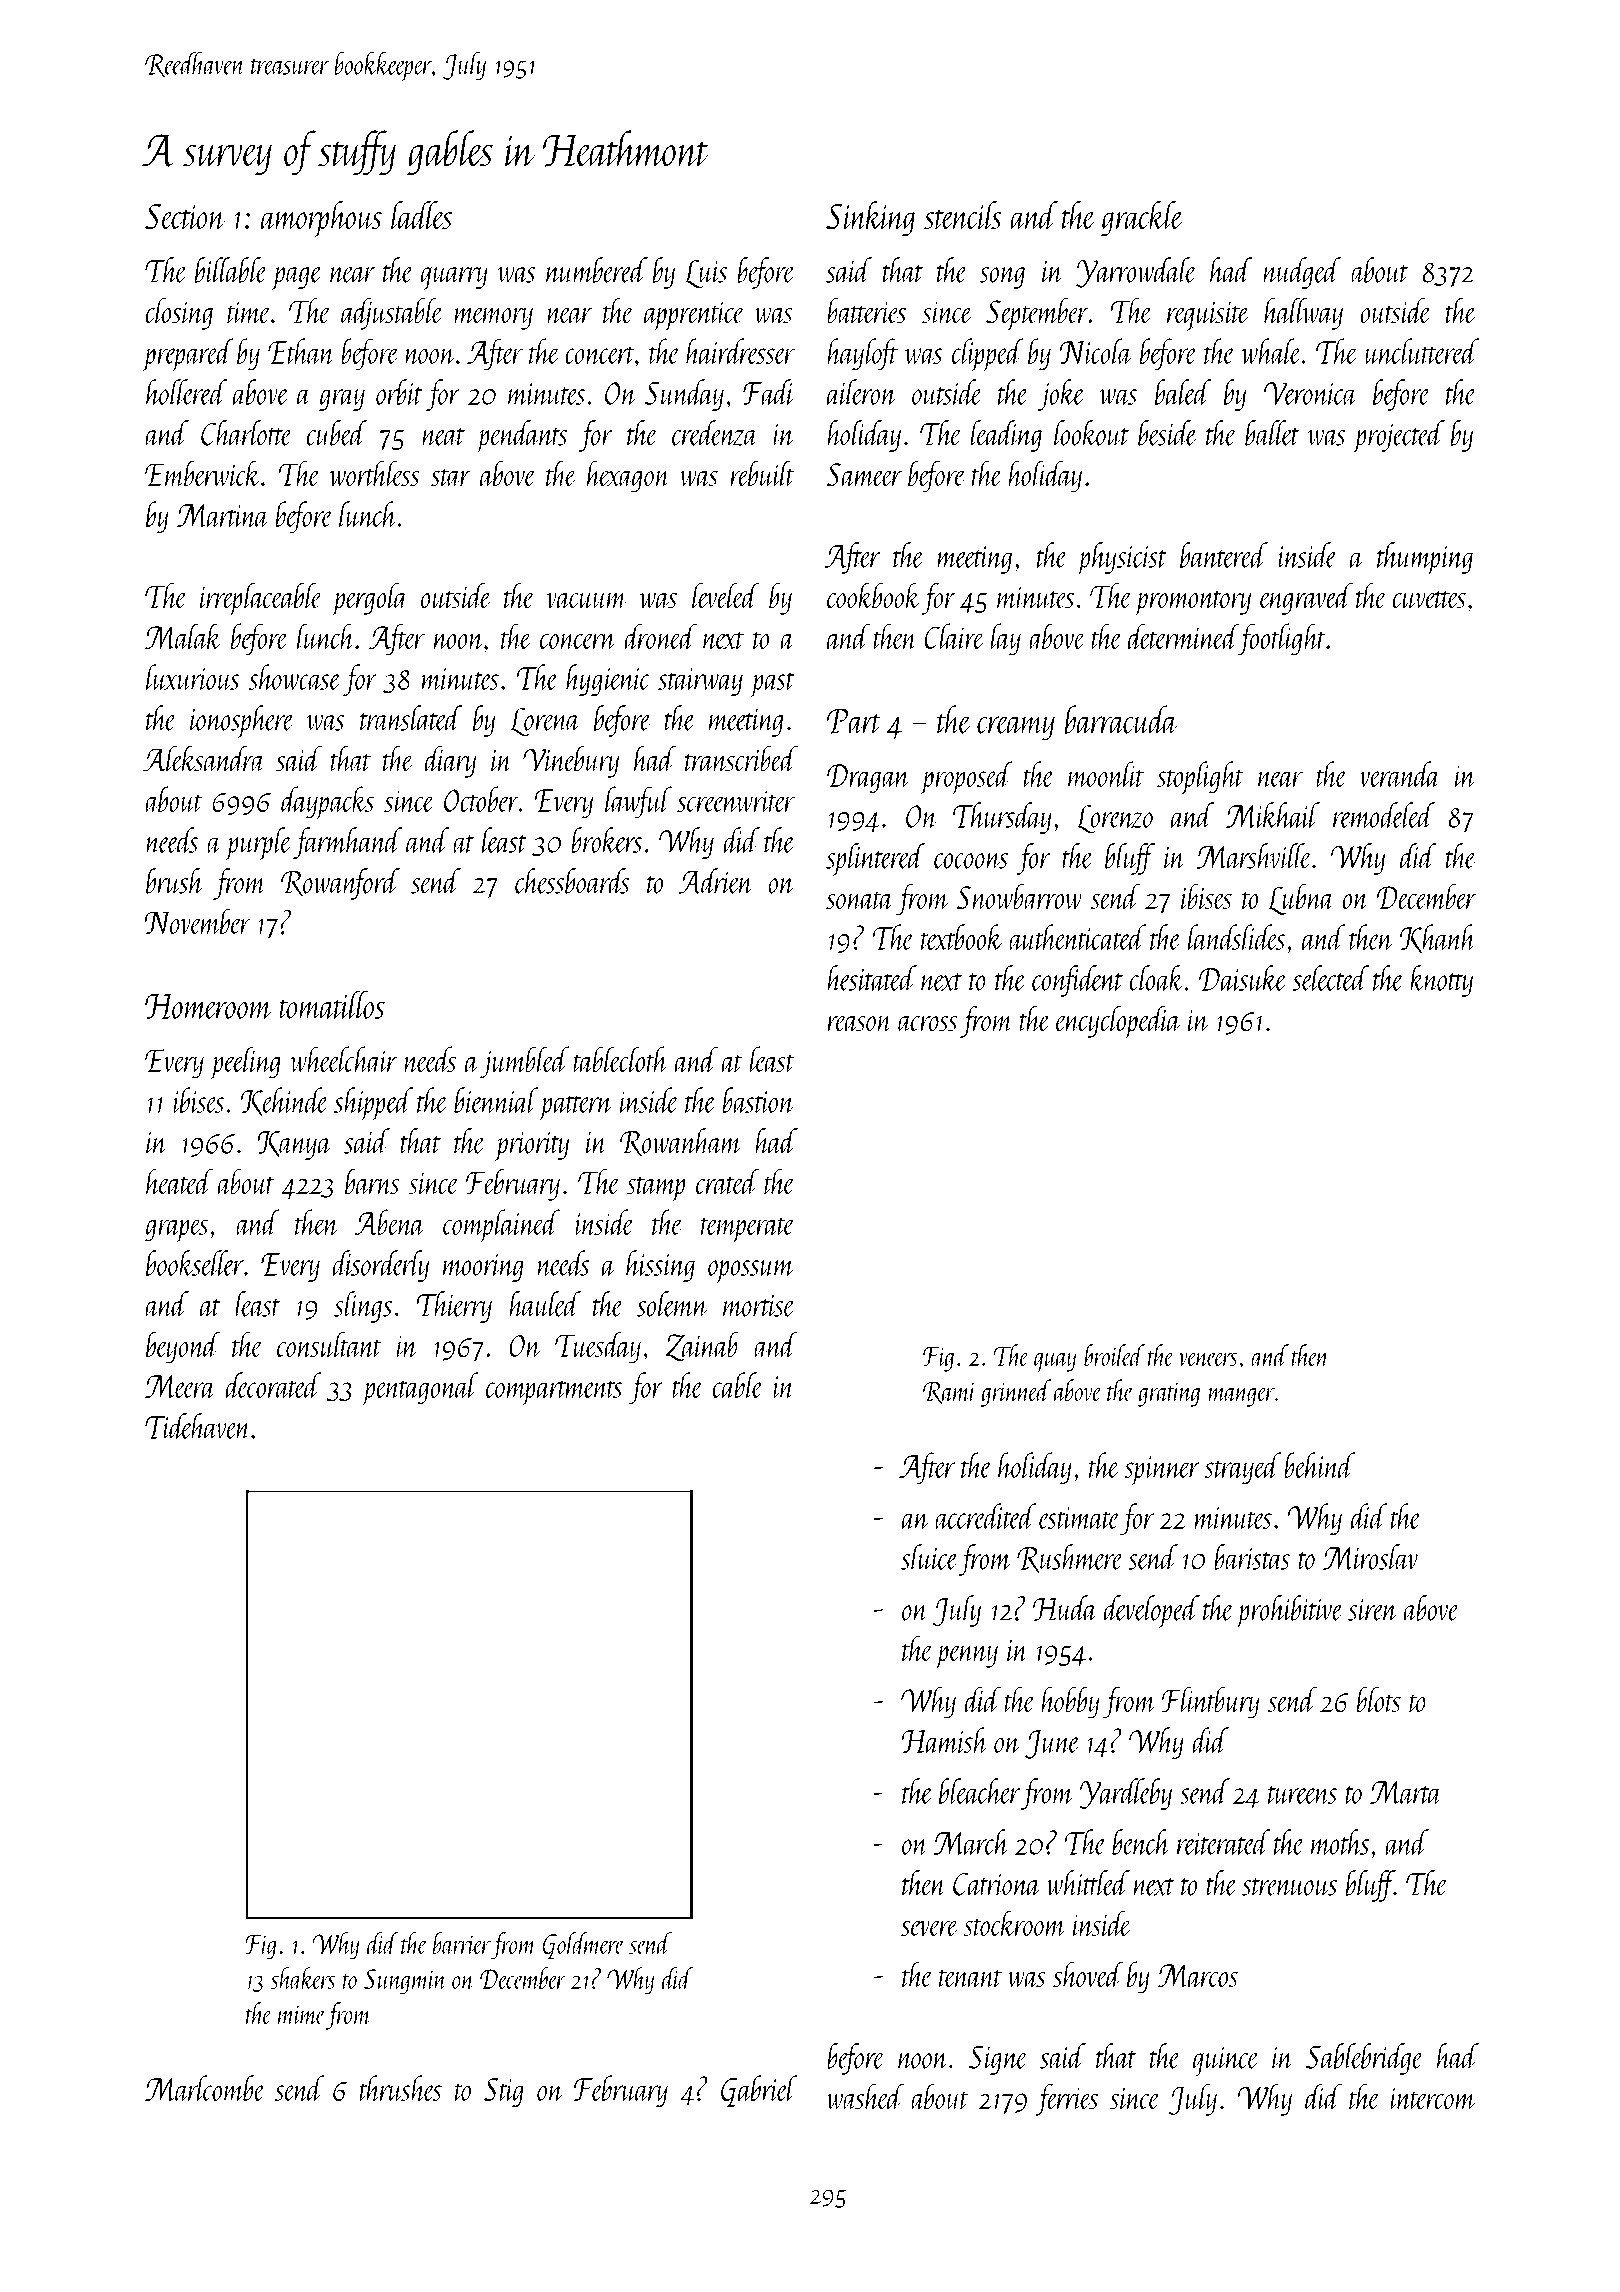 The width and height of the screenshot is (1620, 2292). What do you see at coordinates (205, 2088) in the screenshot?
I see `Marlcombe` at bounding box center [205, 2088].
